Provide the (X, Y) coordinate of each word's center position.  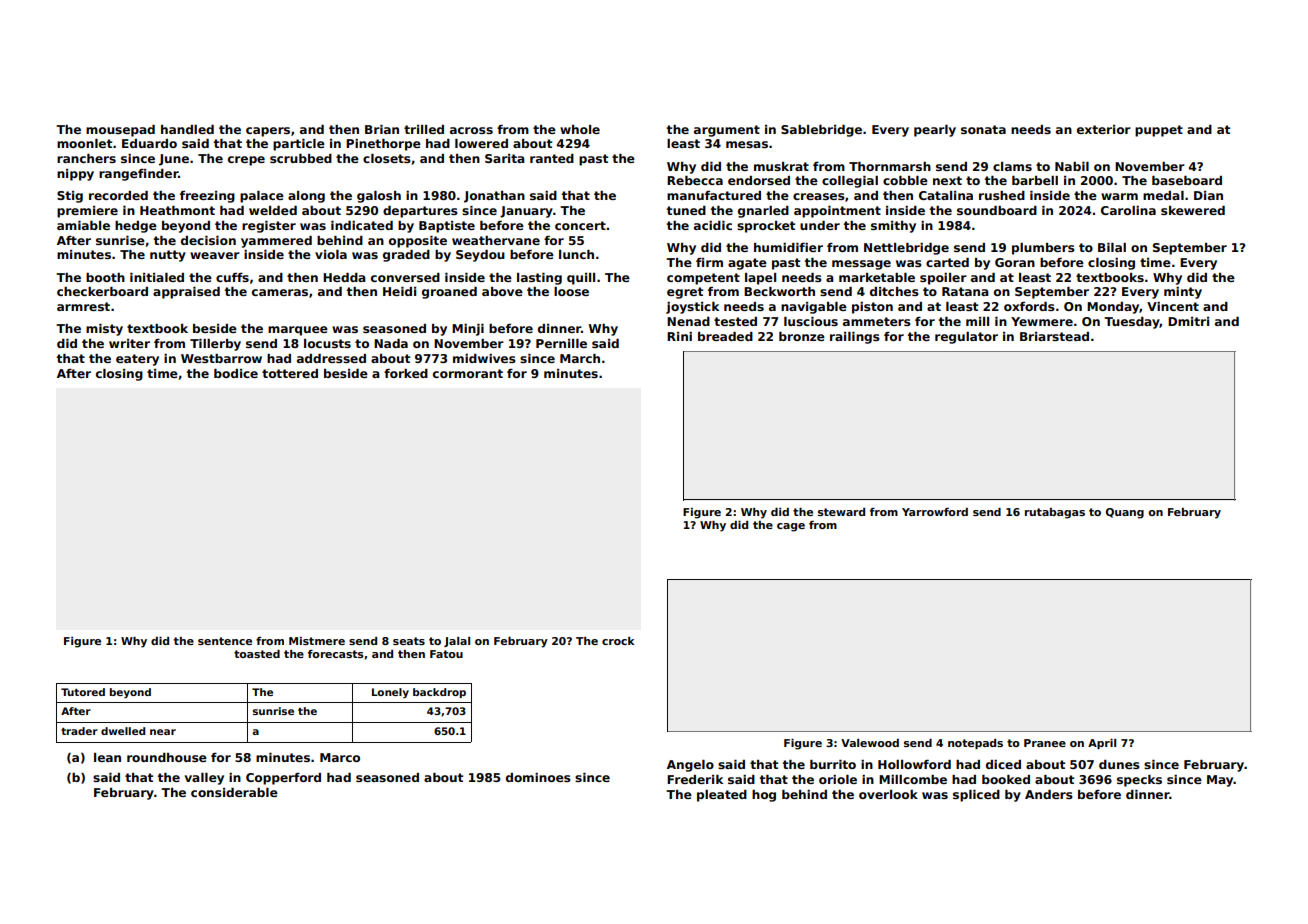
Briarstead (1054, 336)
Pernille (561, 343)
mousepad (120, 131)
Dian (1208, 195)
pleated (722, 796)
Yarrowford (935, 512)
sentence (225, 641)
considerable (234, 792)
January (526, 212)
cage (791, 527)
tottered (290, 373)
